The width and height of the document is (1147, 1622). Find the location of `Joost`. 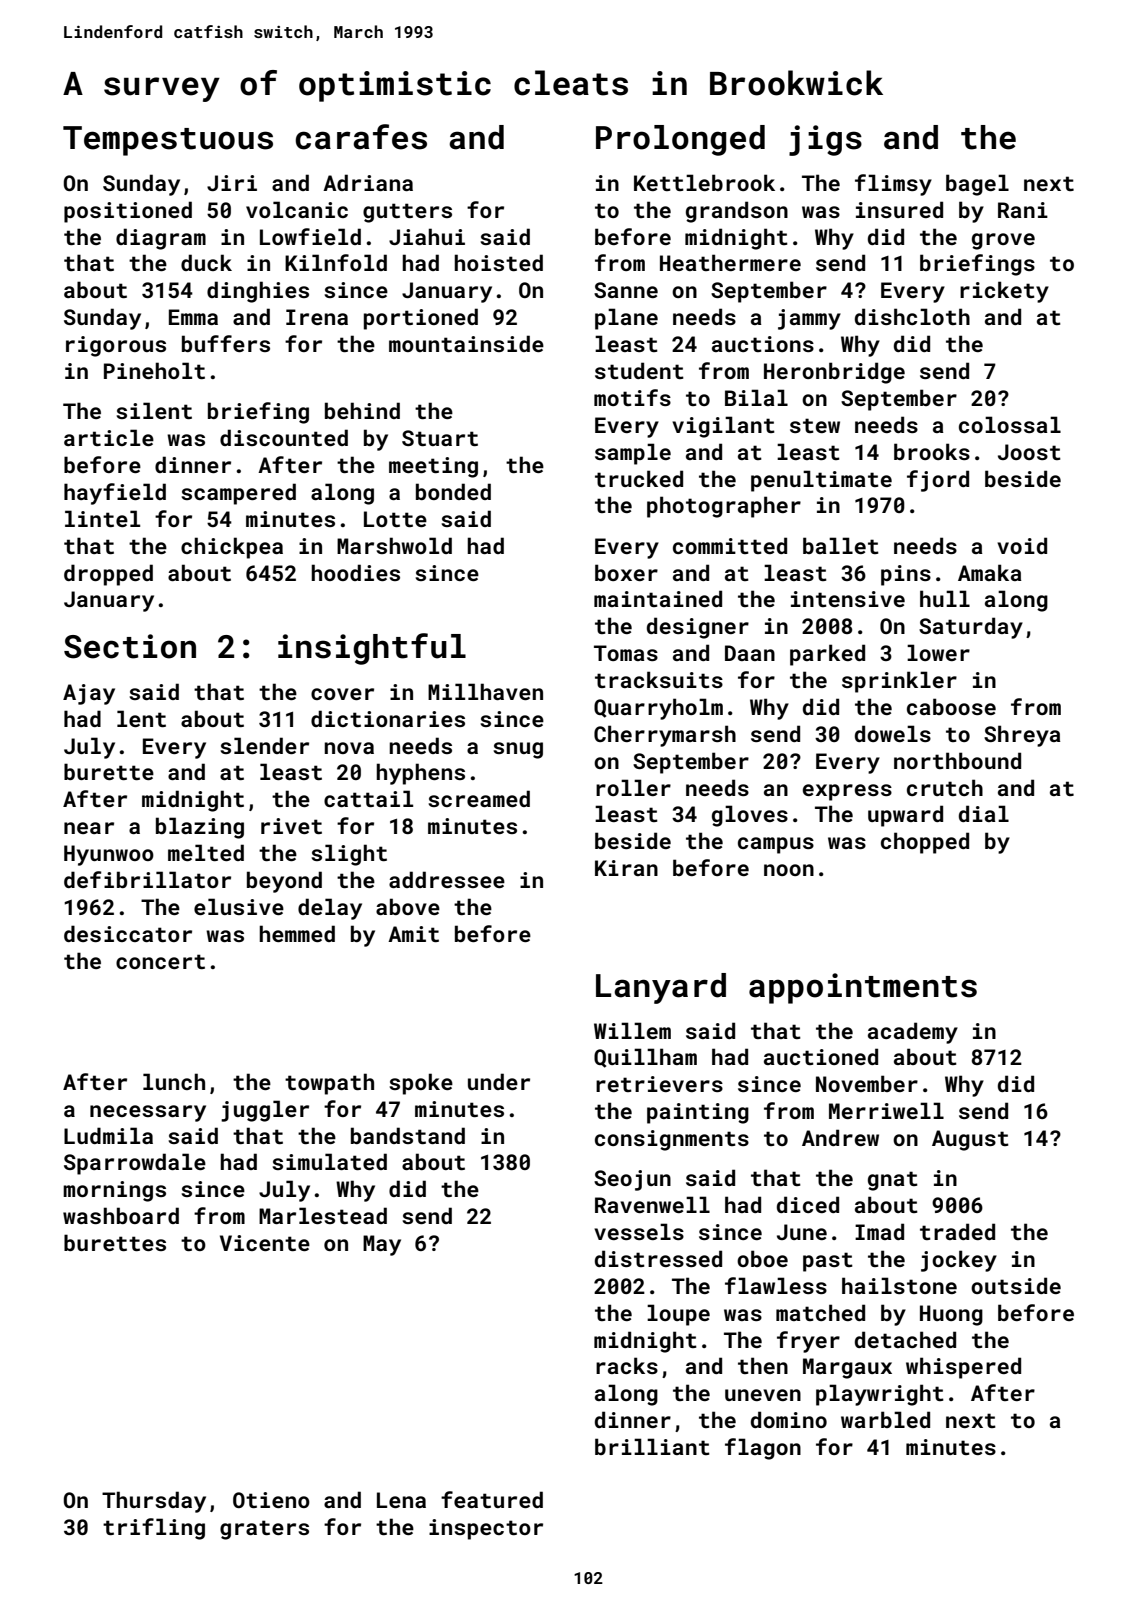

Joost is located at coordinates (1029, 452).
